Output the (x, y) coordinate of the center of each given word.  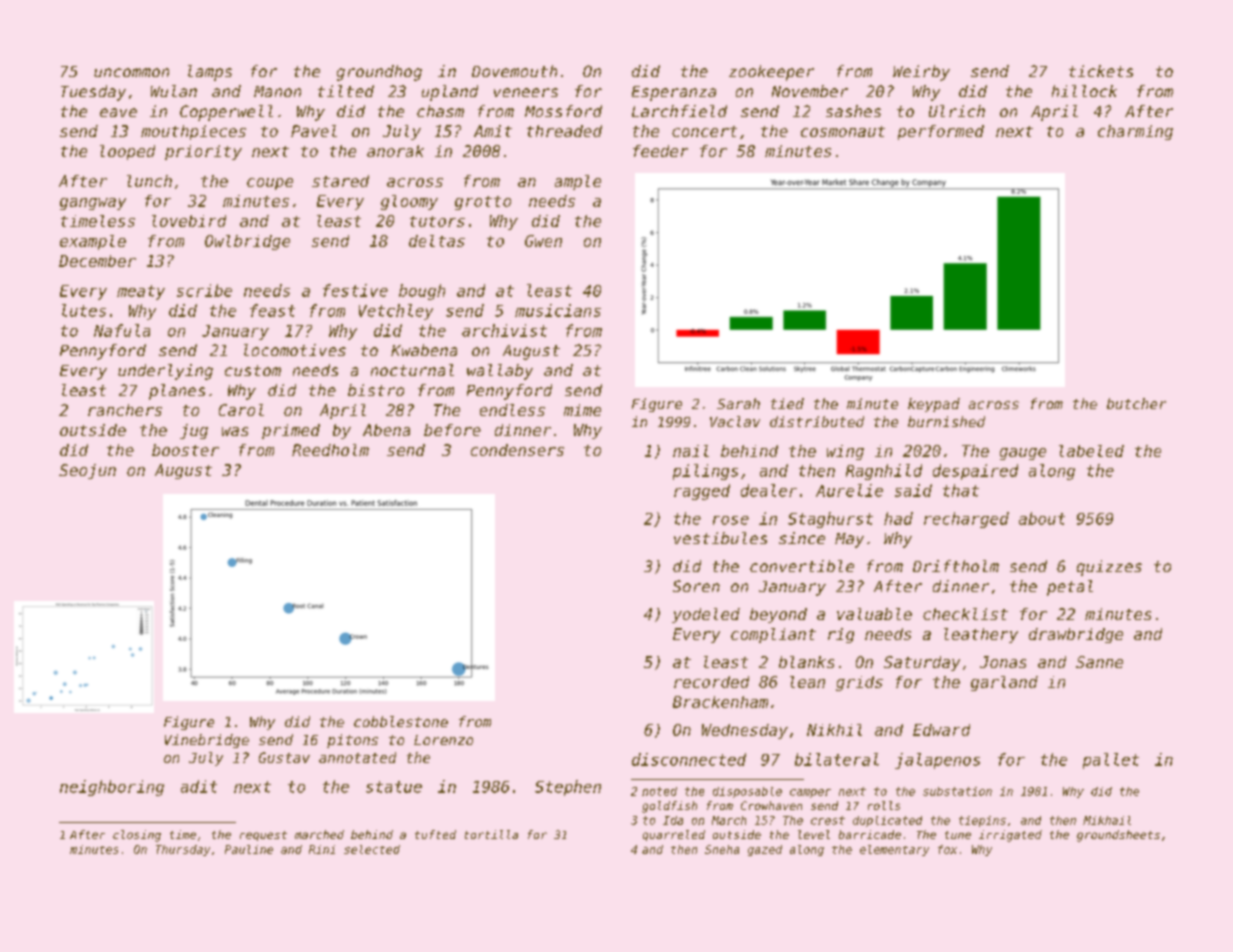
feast (272, 310)
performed (941, 132)
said (913, 490)
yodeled (706, 615)
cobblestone (401, 721)
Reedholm (330, 450)
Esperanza (674, 93)
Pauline (249, 849)
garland (1004, 683)
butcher (1136, 403)
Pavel (314, 131)
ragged (702, 492)
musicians (558, 310)
